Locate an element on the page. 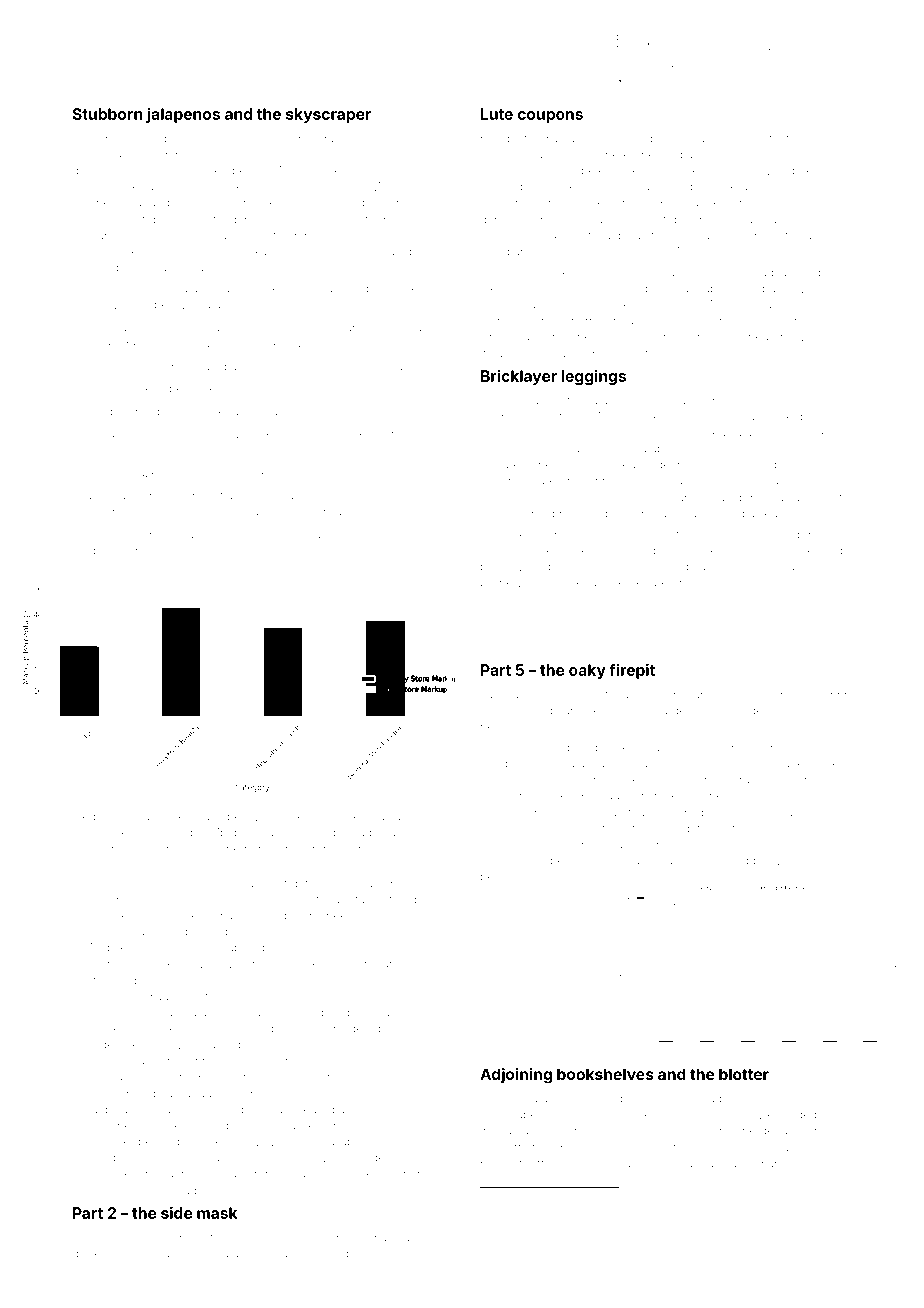 The width and height of the page is (924, 1308). Rafiq is located at coordinates (210, 817).
